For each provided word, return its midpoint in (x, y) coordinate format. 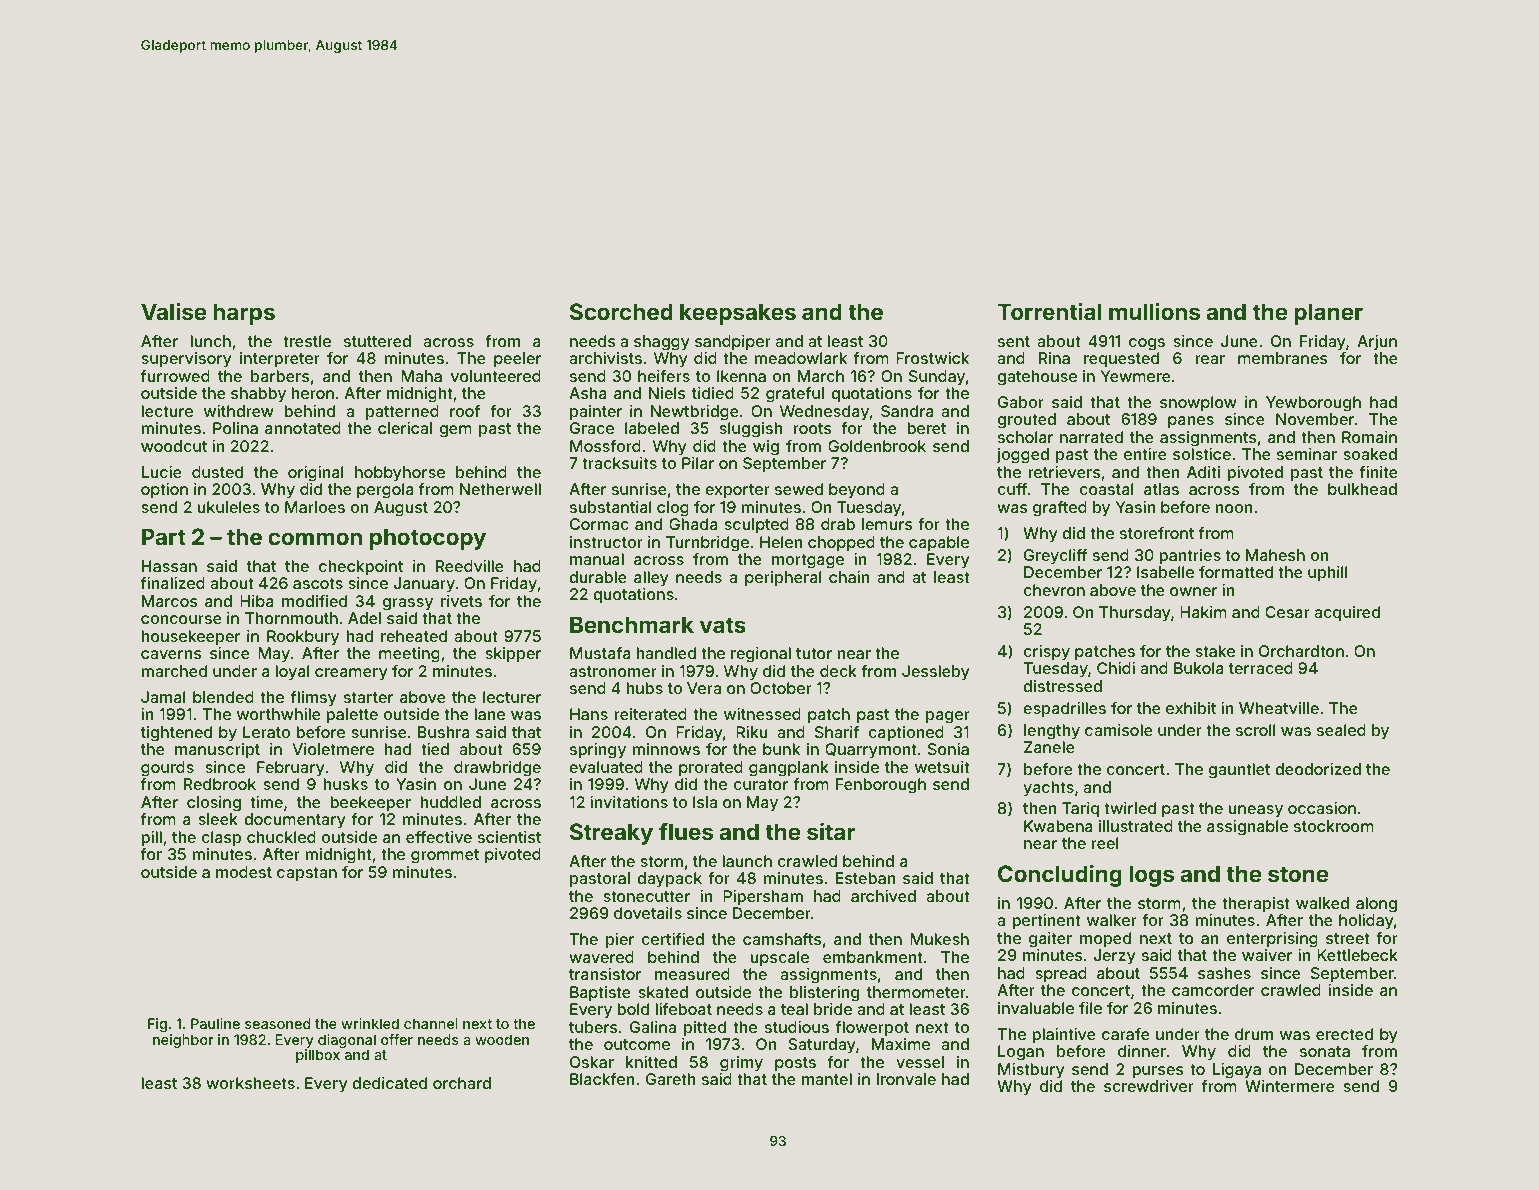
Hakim (1203, 612)
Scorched (621, 312)
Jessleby (936, 673)
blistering (824, 994)
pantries (1190, 557)
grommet (445, 856)
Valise (174, 312)
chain (849, 577)
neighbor (183, 1041)
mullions (1154, 312)
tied (435, 749)
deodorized (1318, 769)
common (315, 539)
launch (747, 861)
